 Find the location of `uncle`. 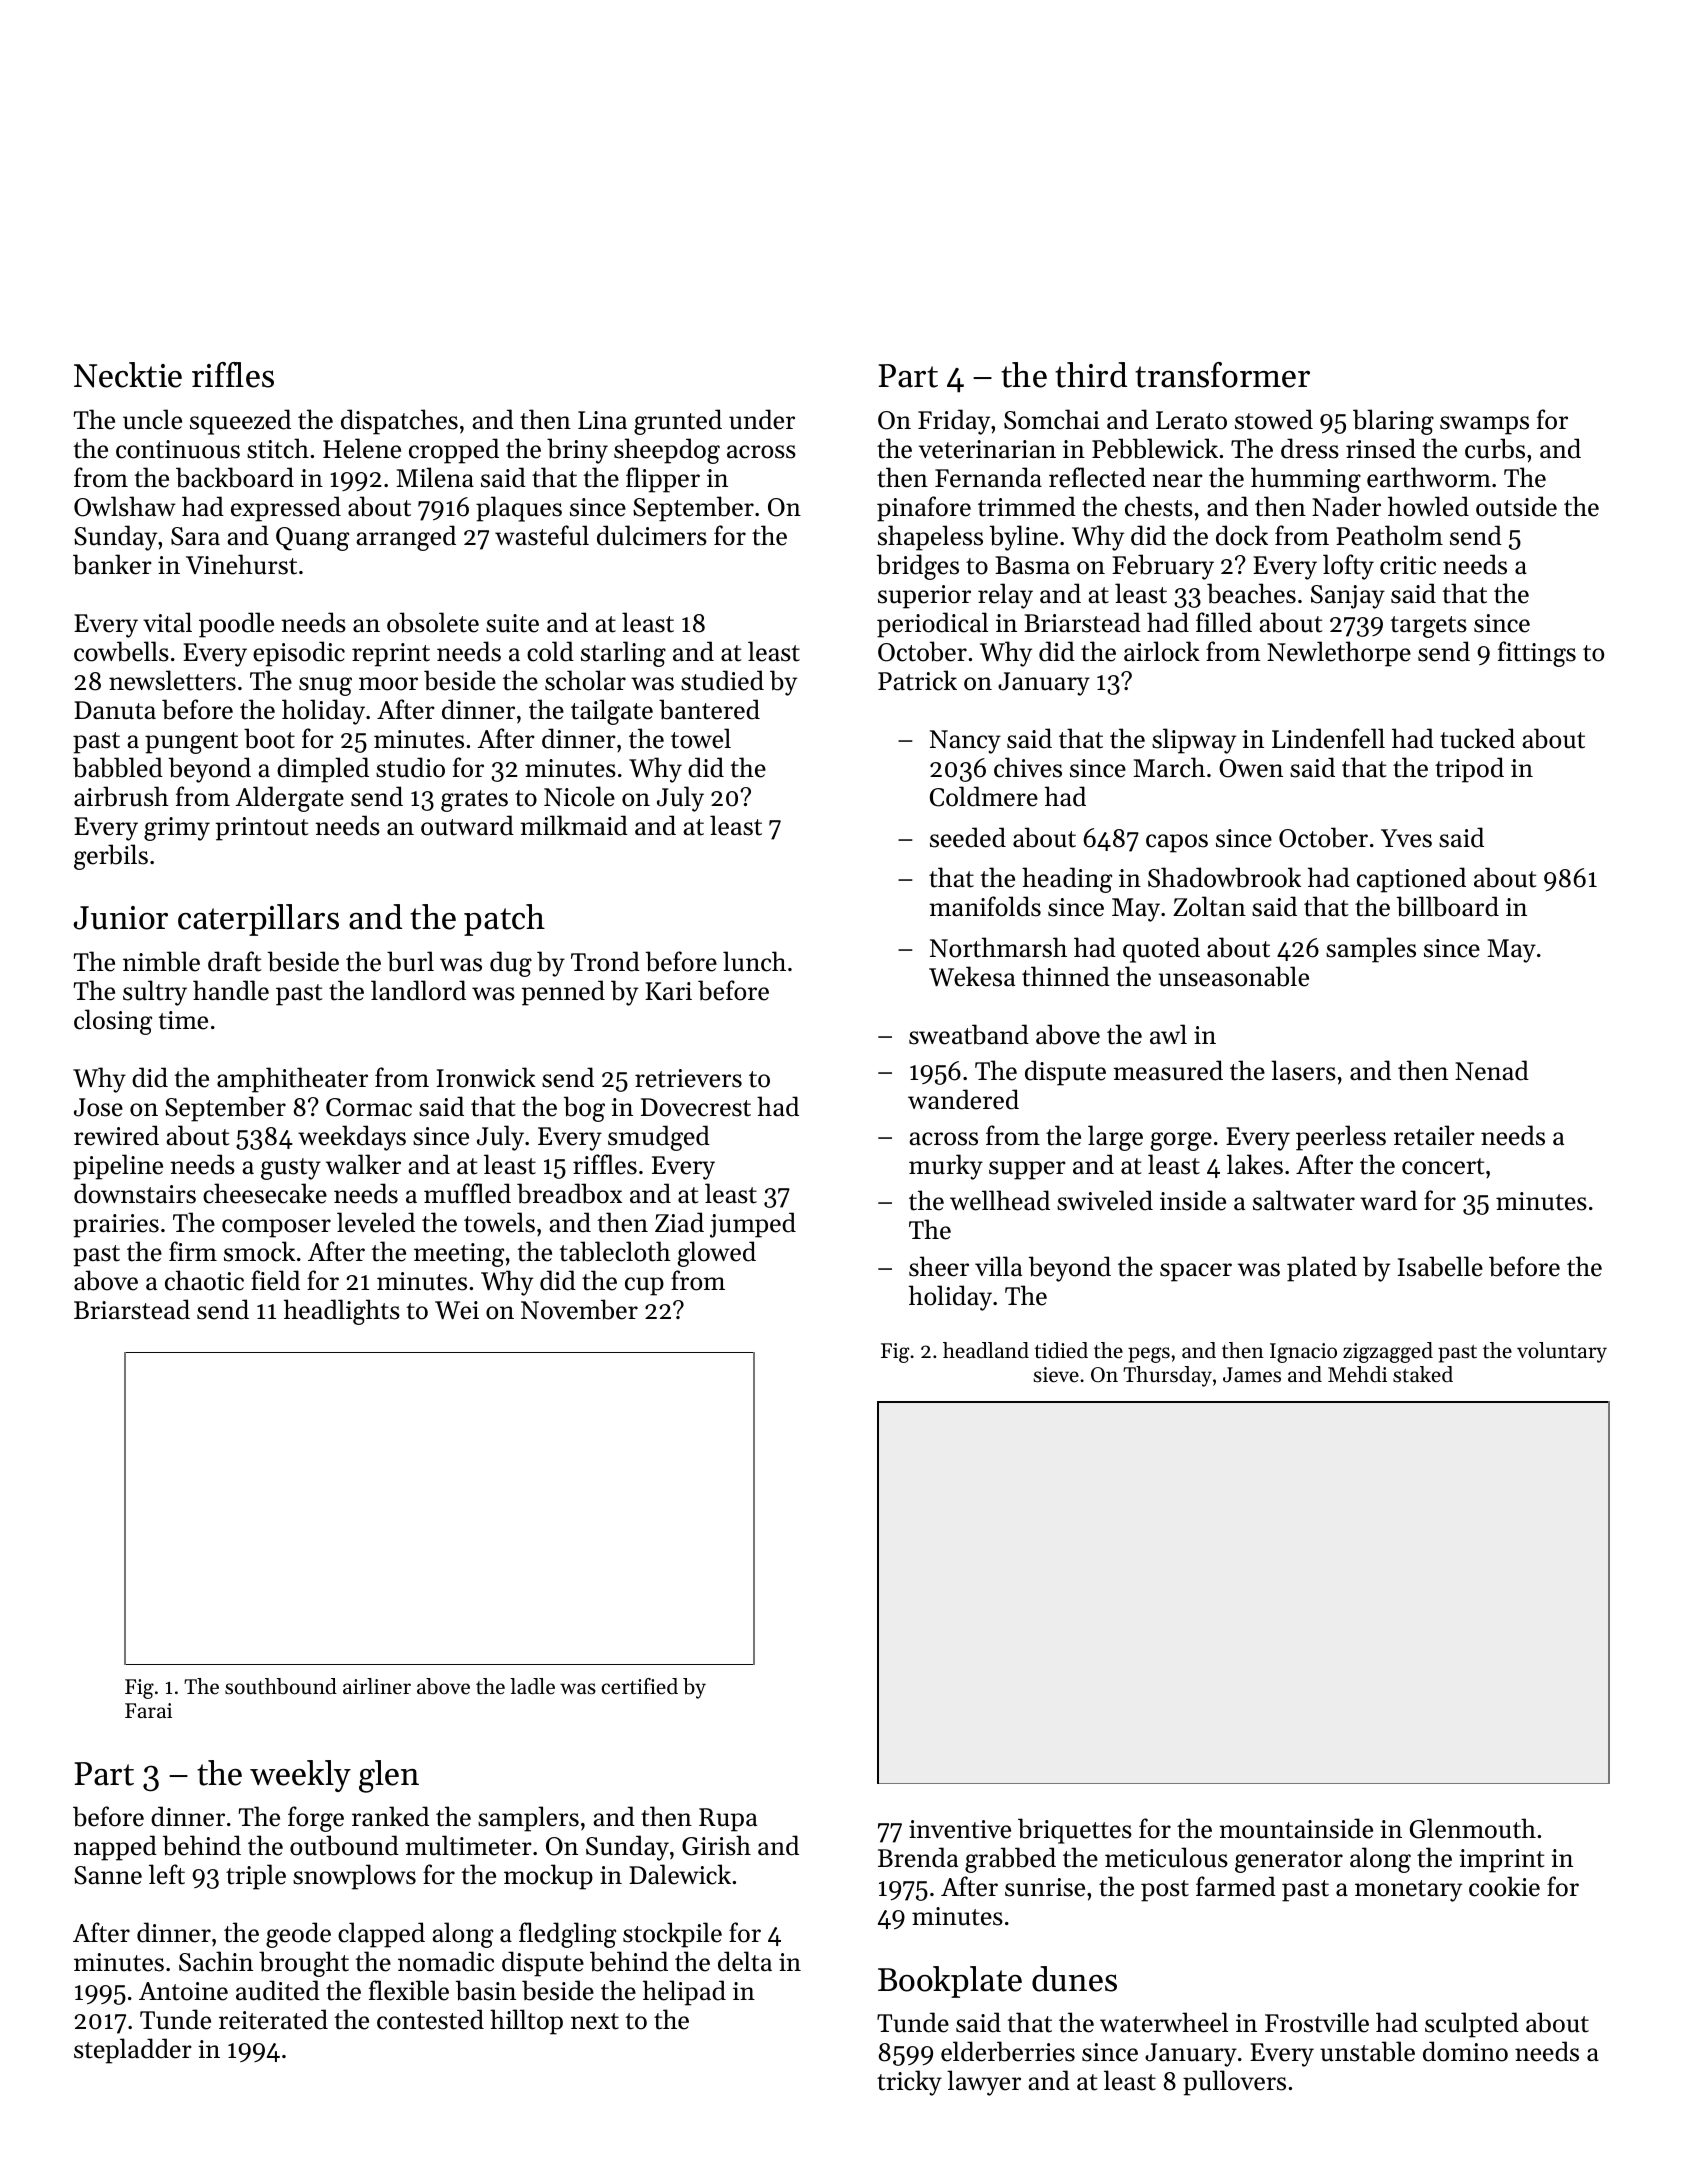

uncle is located at coordinates (152, 419).
